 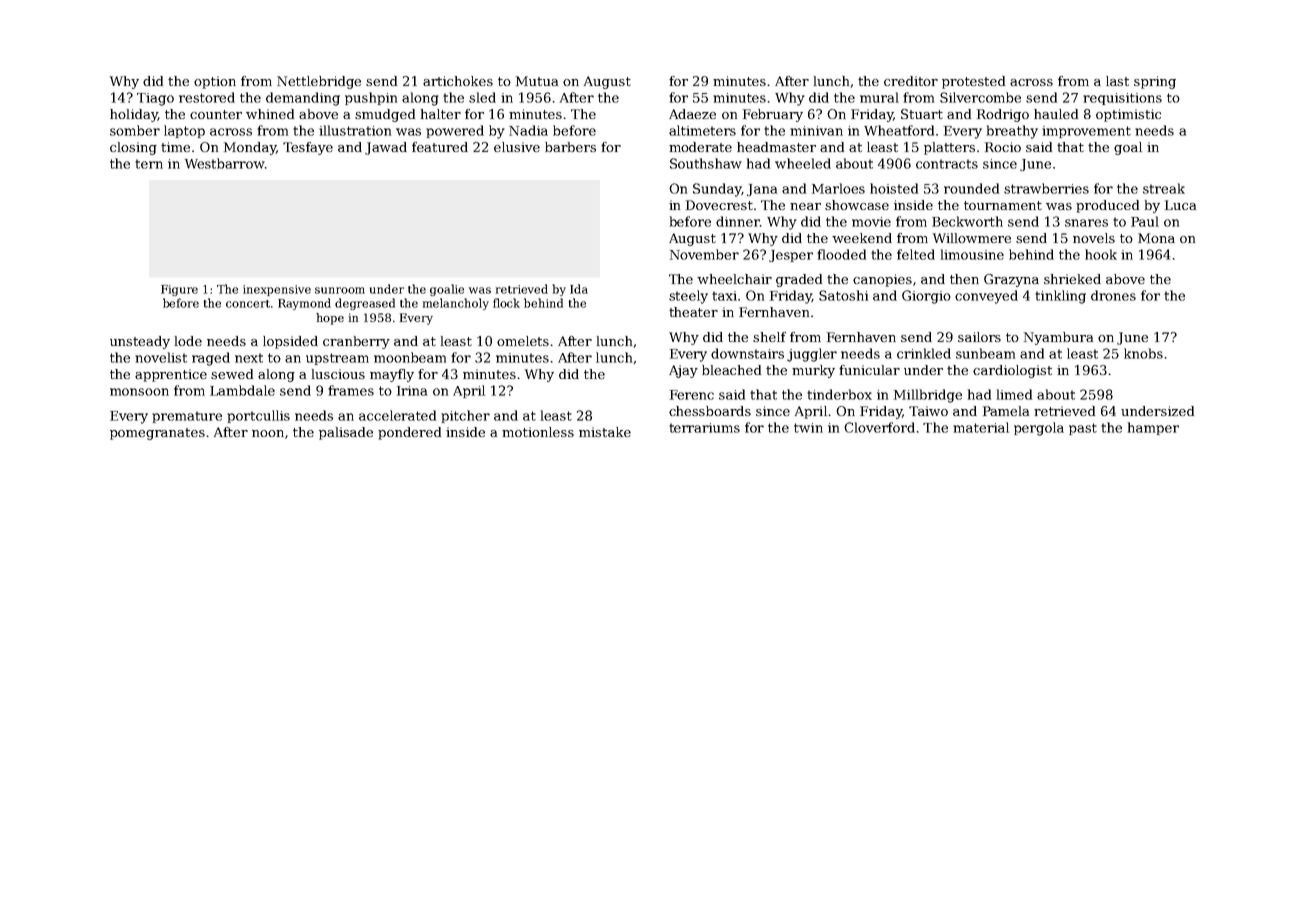 I want to click on melancholy, so click(x=456, y=304).
